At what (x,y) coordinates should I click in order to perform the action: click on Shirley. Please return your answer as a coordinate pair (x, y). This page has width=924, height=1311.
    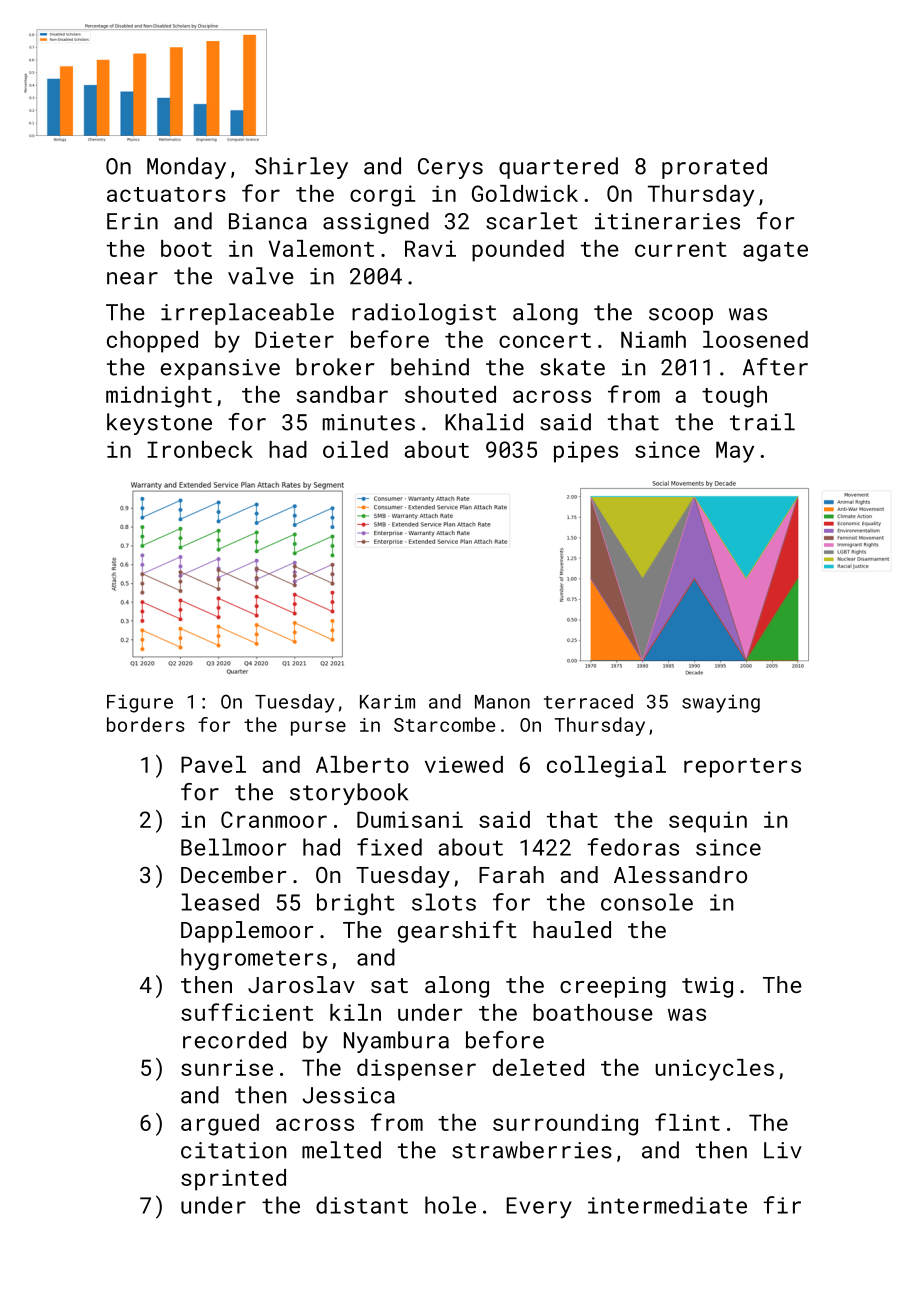
    Looking at the image, I should click on (301, 168).
